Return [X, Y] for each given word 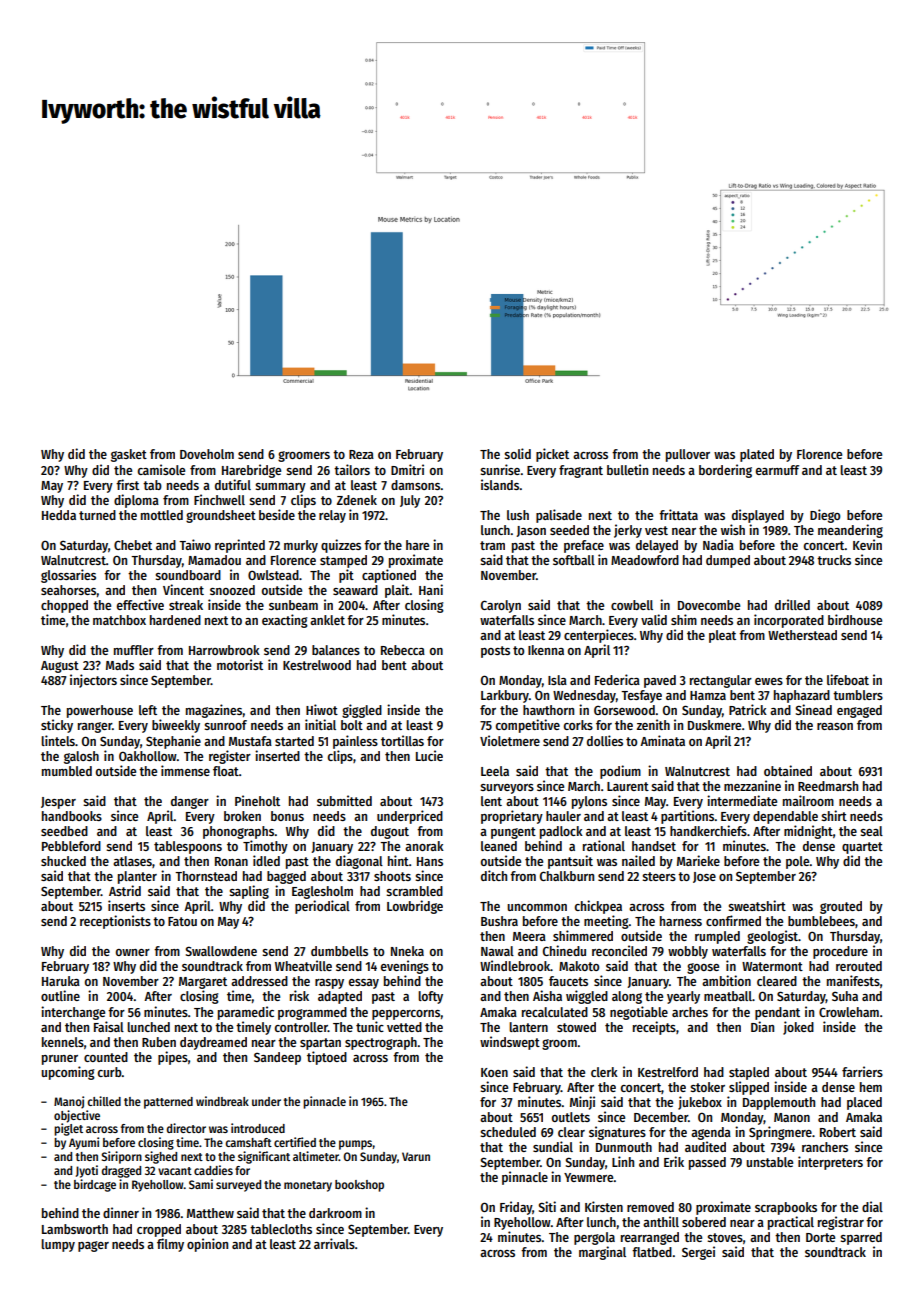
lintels [58, 740]
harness [681, 921]
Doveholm [207, 454]
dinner [121, 1212]
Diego [825, 516]
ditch [494, 875]
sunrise [500, 469]
